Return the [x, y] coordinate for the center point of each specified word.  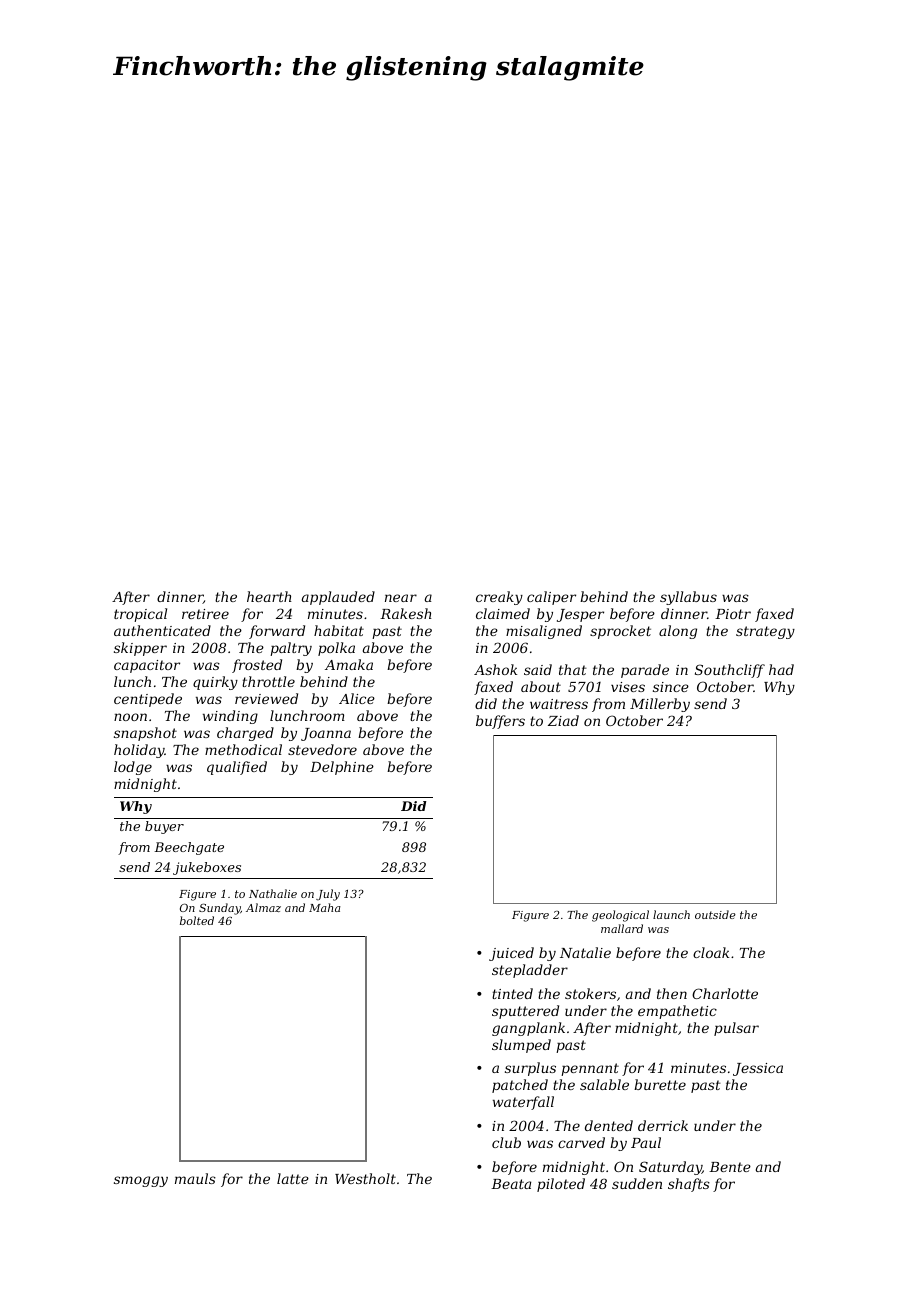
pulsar [736, 1029]
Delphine [342, 768]
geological [620, 916]
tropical [140, 615]
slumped [521, 1046]
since [671, 687]
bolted [197, 920]
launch [671, 914]
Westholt [365, 1178]
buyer [164, 827]
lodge [133, 768]
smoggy [141, 1181]
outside [715, 914]
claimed [503, 613]
